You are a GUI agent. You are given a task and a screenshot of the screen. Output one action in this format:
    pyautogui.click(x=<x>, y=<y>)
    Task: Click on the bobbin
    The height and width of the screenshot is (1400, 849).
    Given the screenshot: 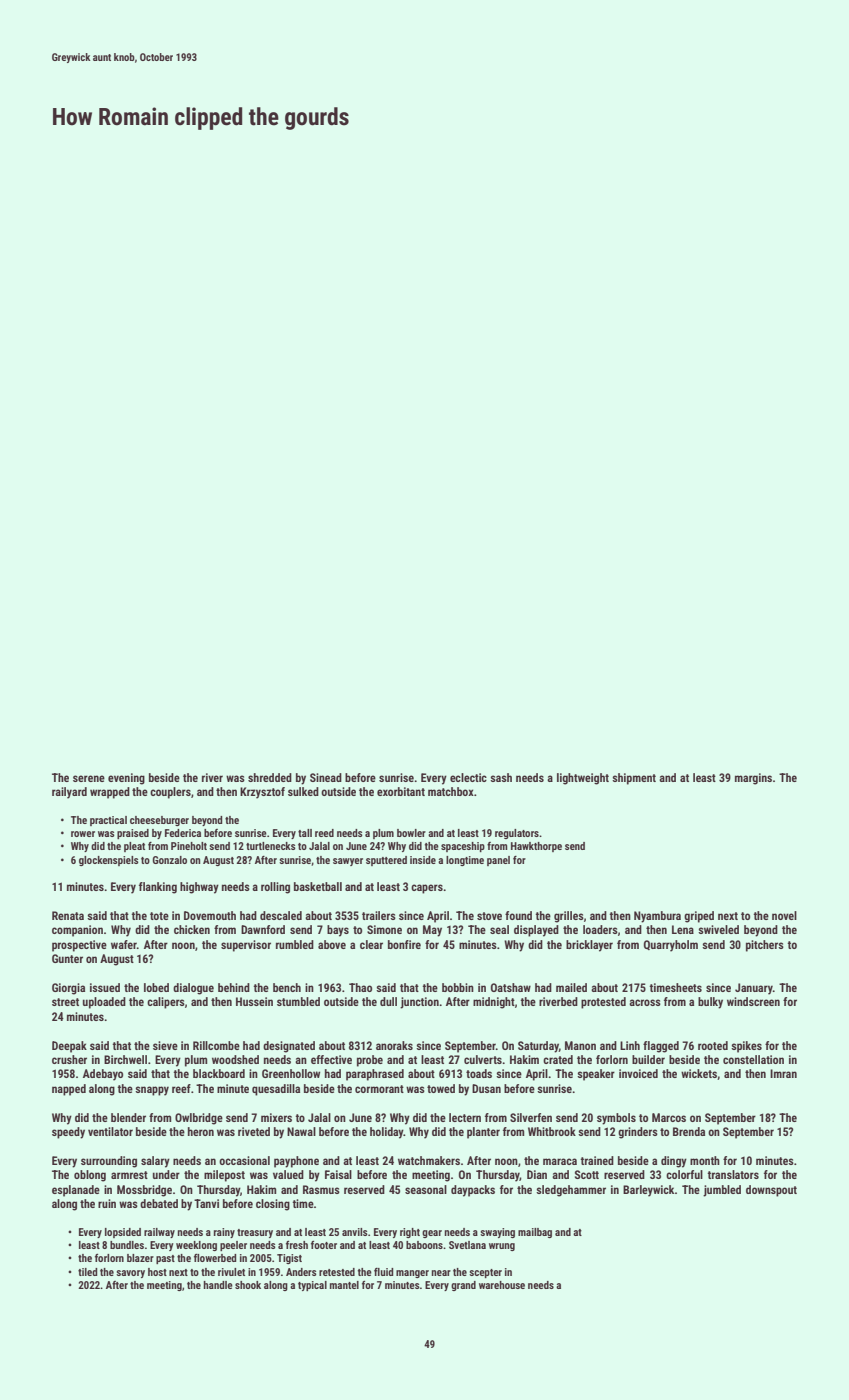 What is the action you would take?
    pyautogui.click(x=458, y=987)
